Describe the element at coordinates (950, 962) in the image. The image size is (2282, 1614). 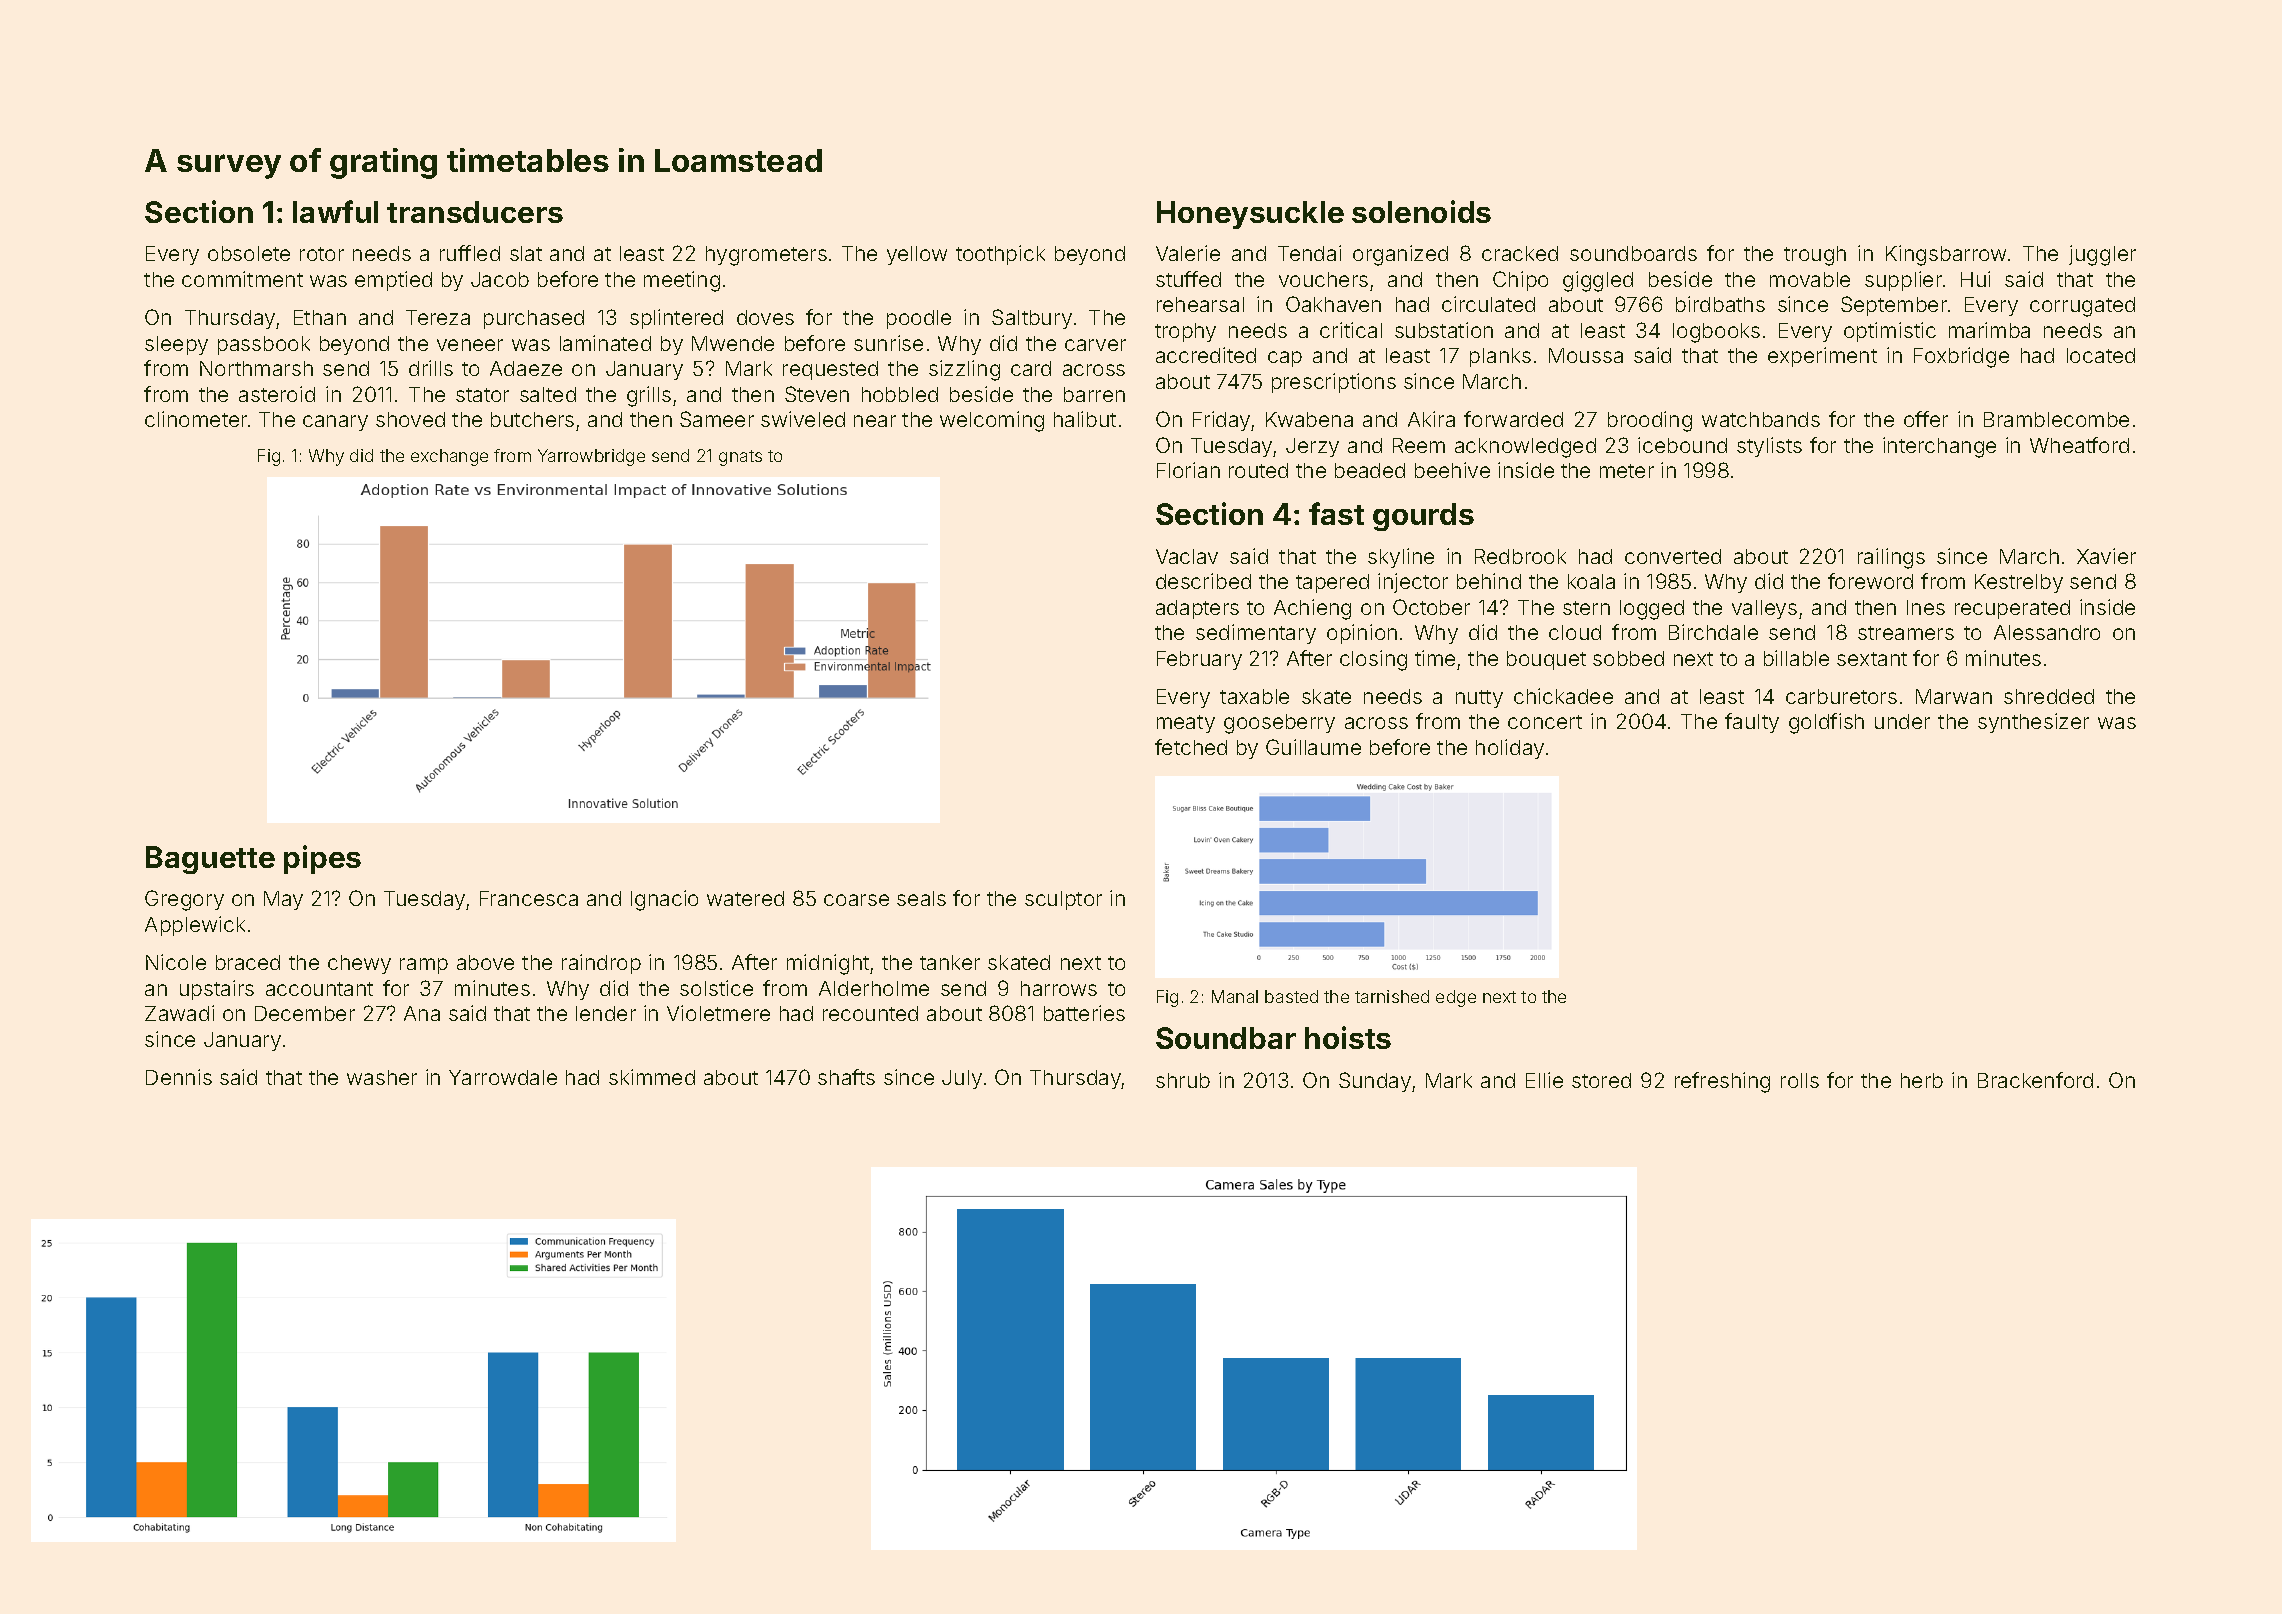
I see `tanker` at that location.
